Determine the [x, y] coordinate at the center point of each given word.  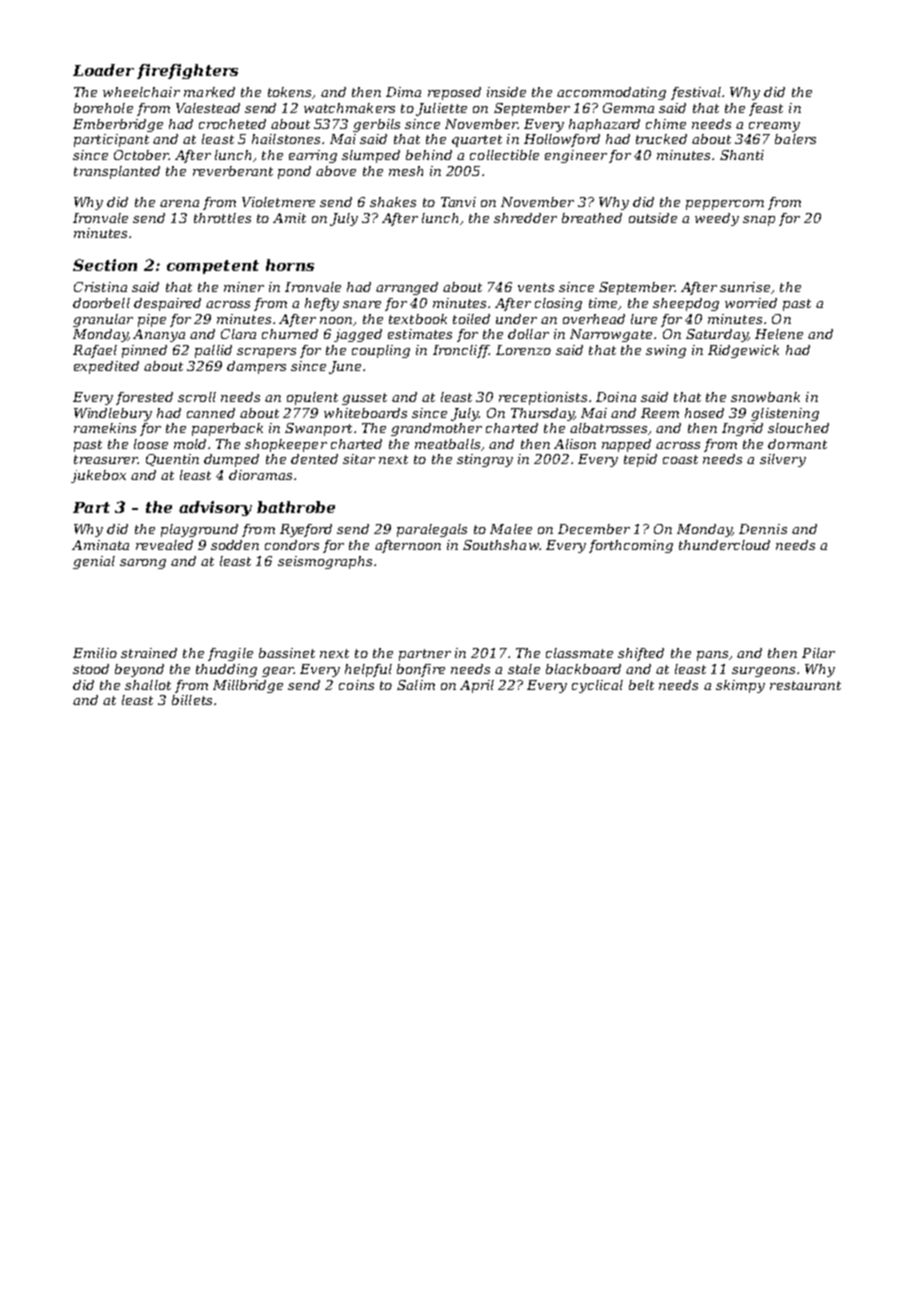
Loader [103, 70]
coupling [381, 351]
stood [91, 669]
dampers [256, 367]
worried [751, 303]
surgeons [763, 672]
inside [506, 92]
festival [696, 93]
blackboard [583, 669]
